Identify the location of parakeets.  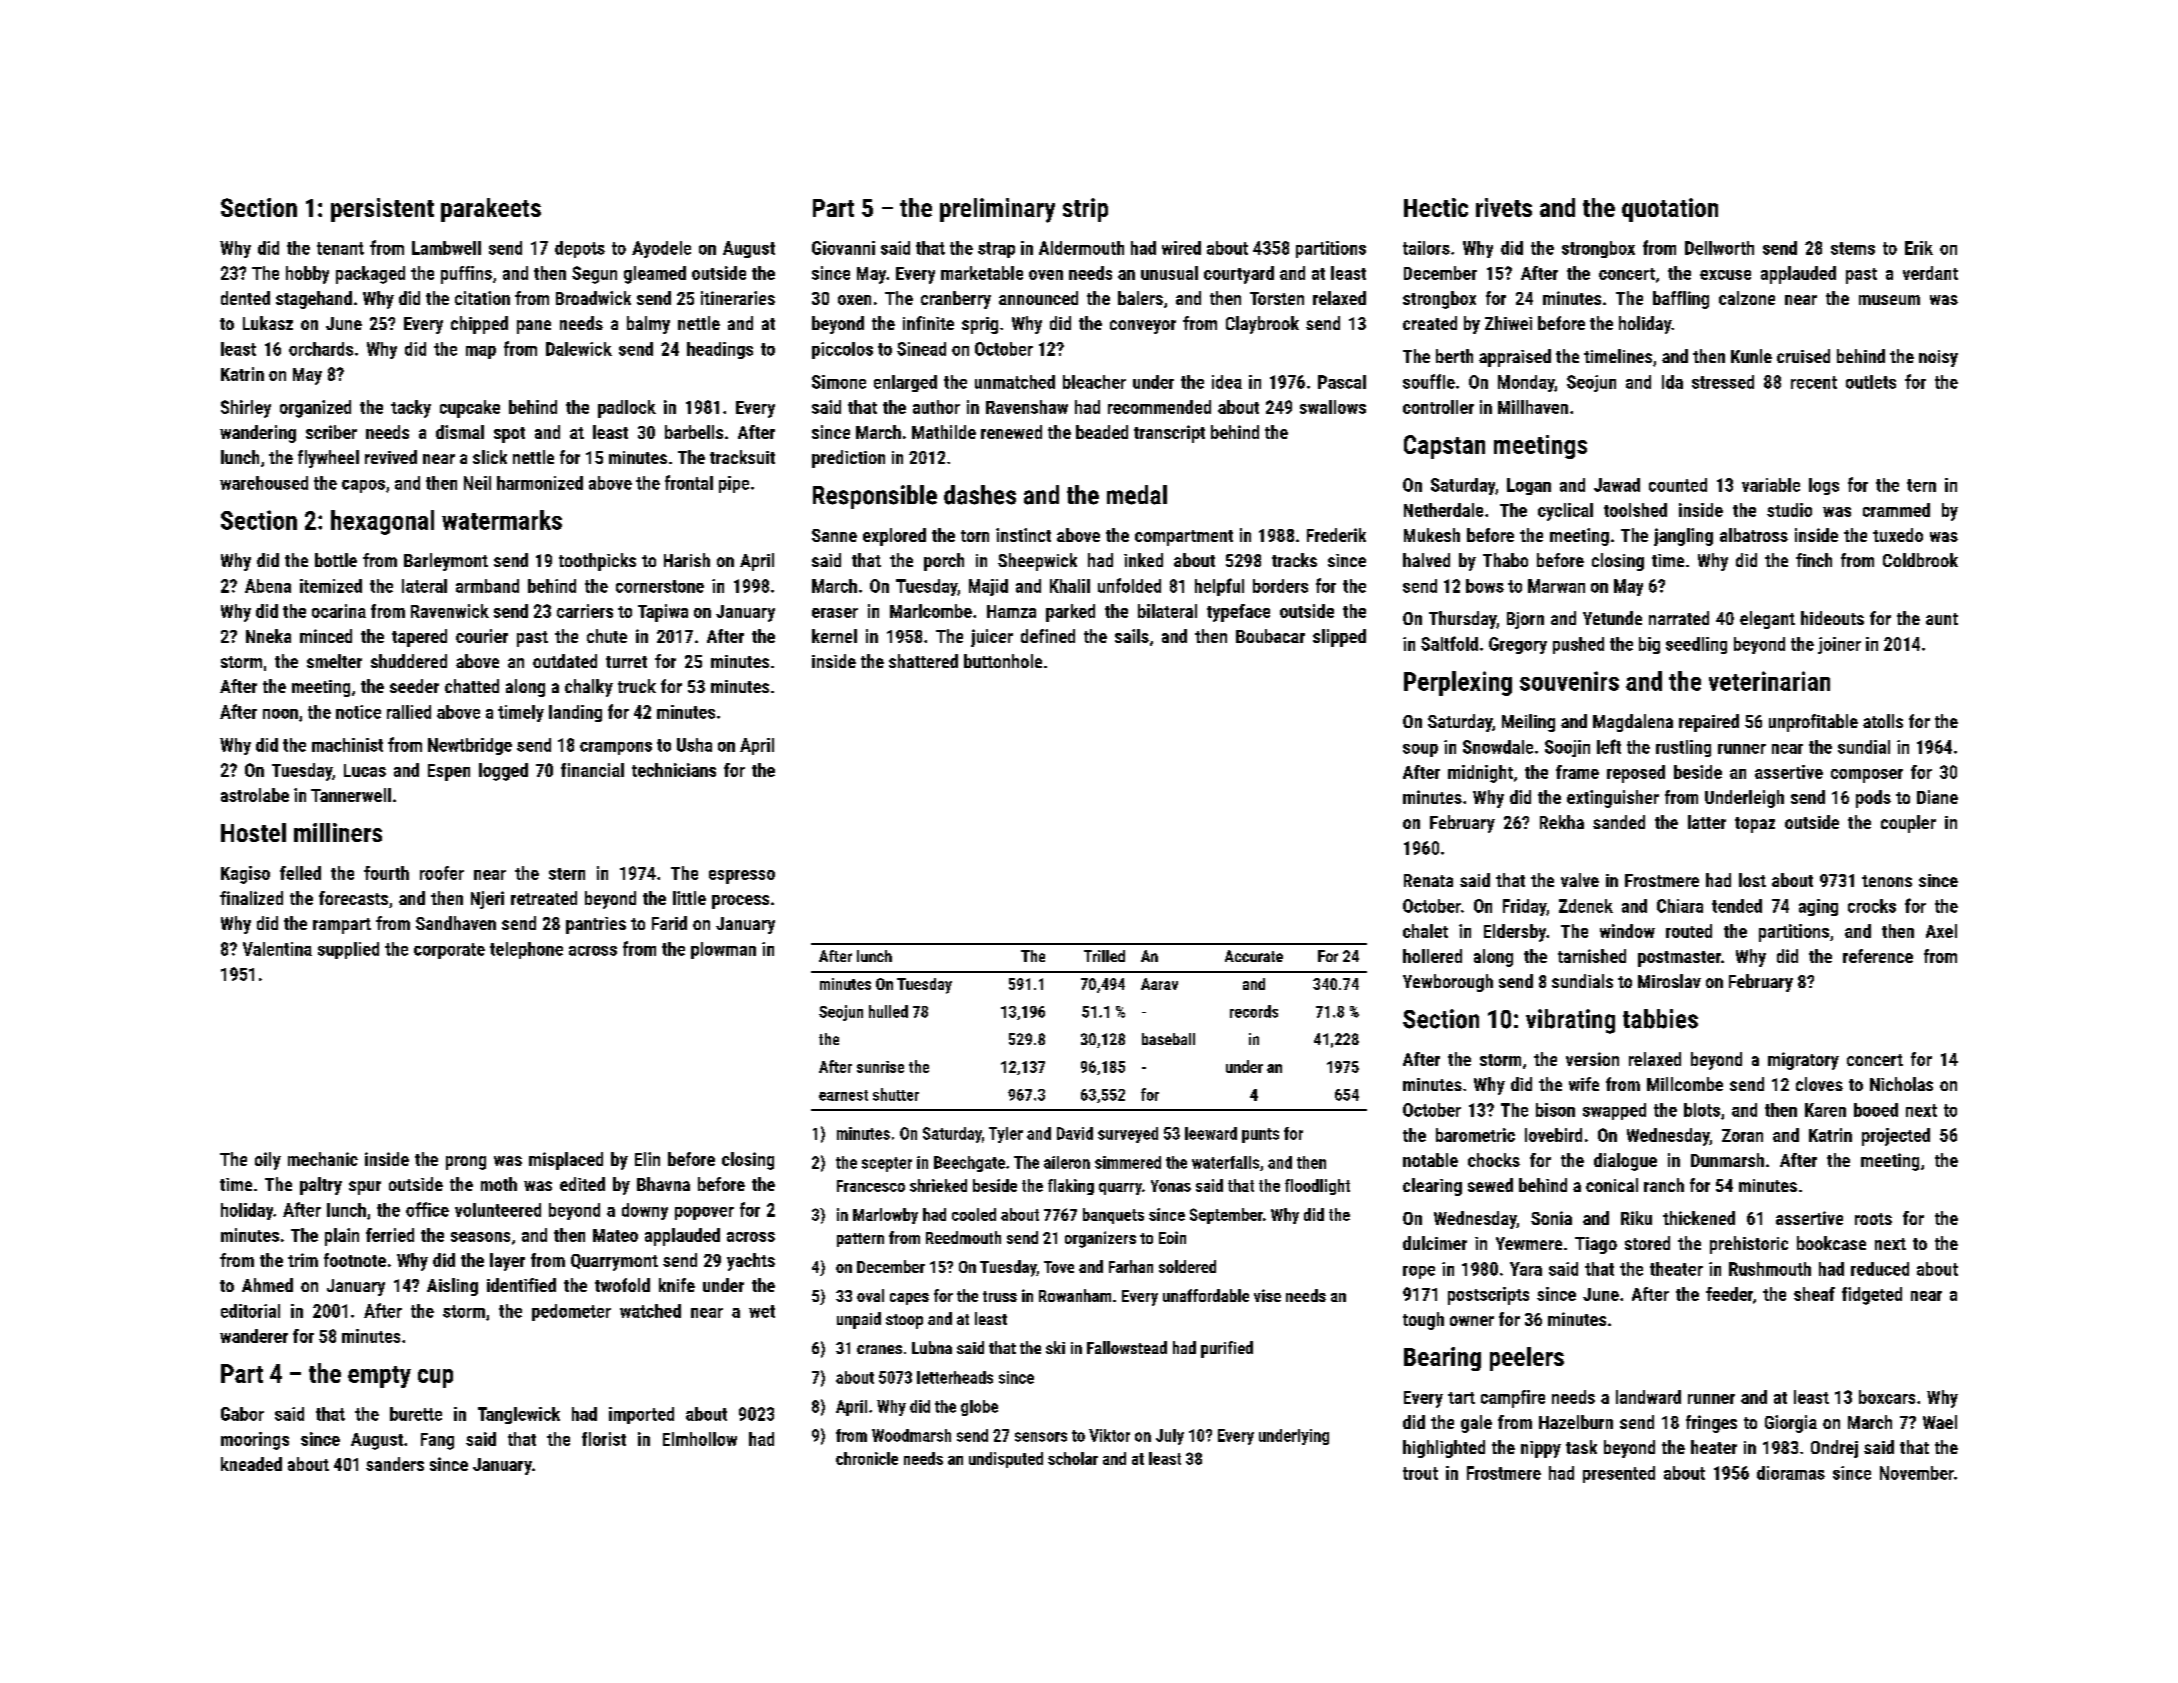
(491, 210).
